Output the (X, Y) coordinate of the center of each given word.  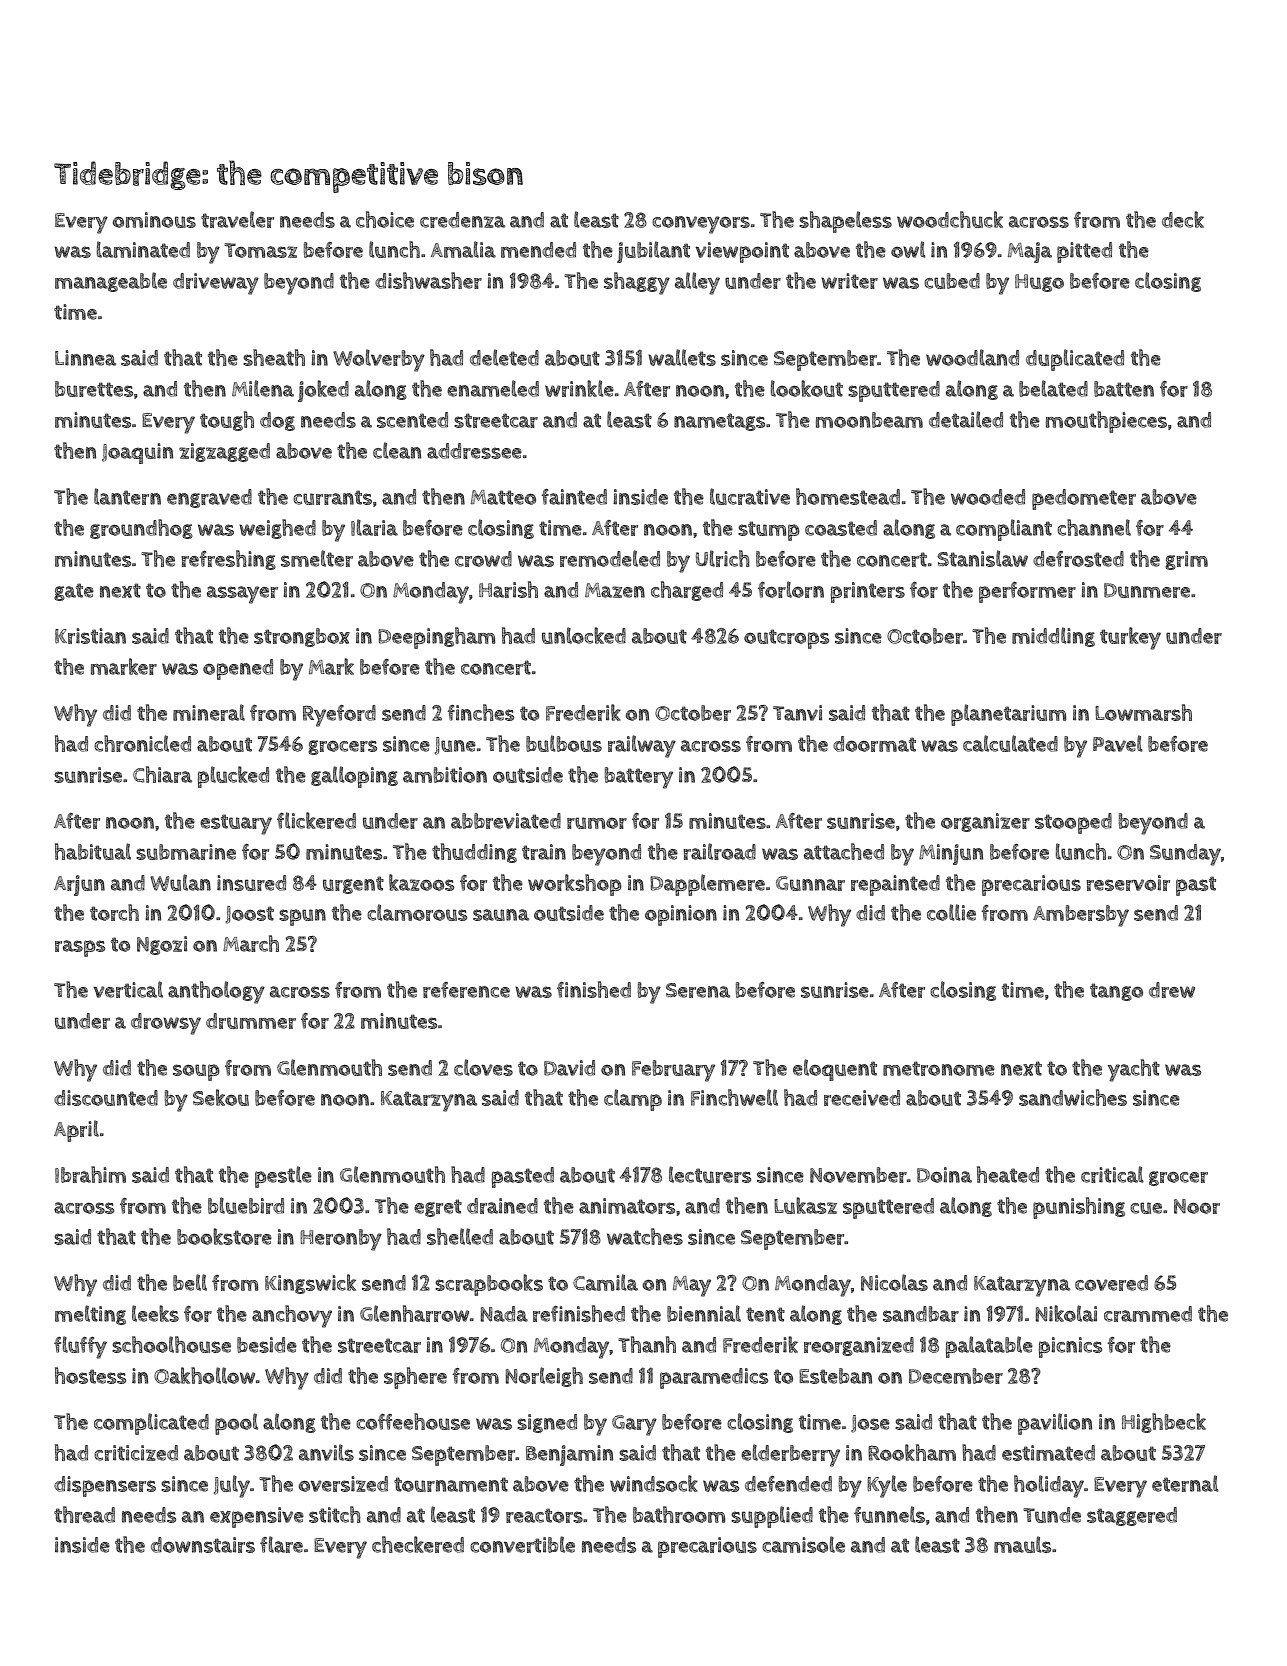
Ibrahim (90, 1174)
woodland (972, 357)
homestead (848, 496)
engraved (209, 498)
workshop (575, 885)
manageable (111, 282)
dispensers (105, 1486)
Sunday (1185, 855)
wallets (682, 357)
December (956, 1376)
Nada (504, 1314)
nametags (719, 422)
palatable (989, 1347)
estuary (236, 824)
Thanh (647, 1344)
